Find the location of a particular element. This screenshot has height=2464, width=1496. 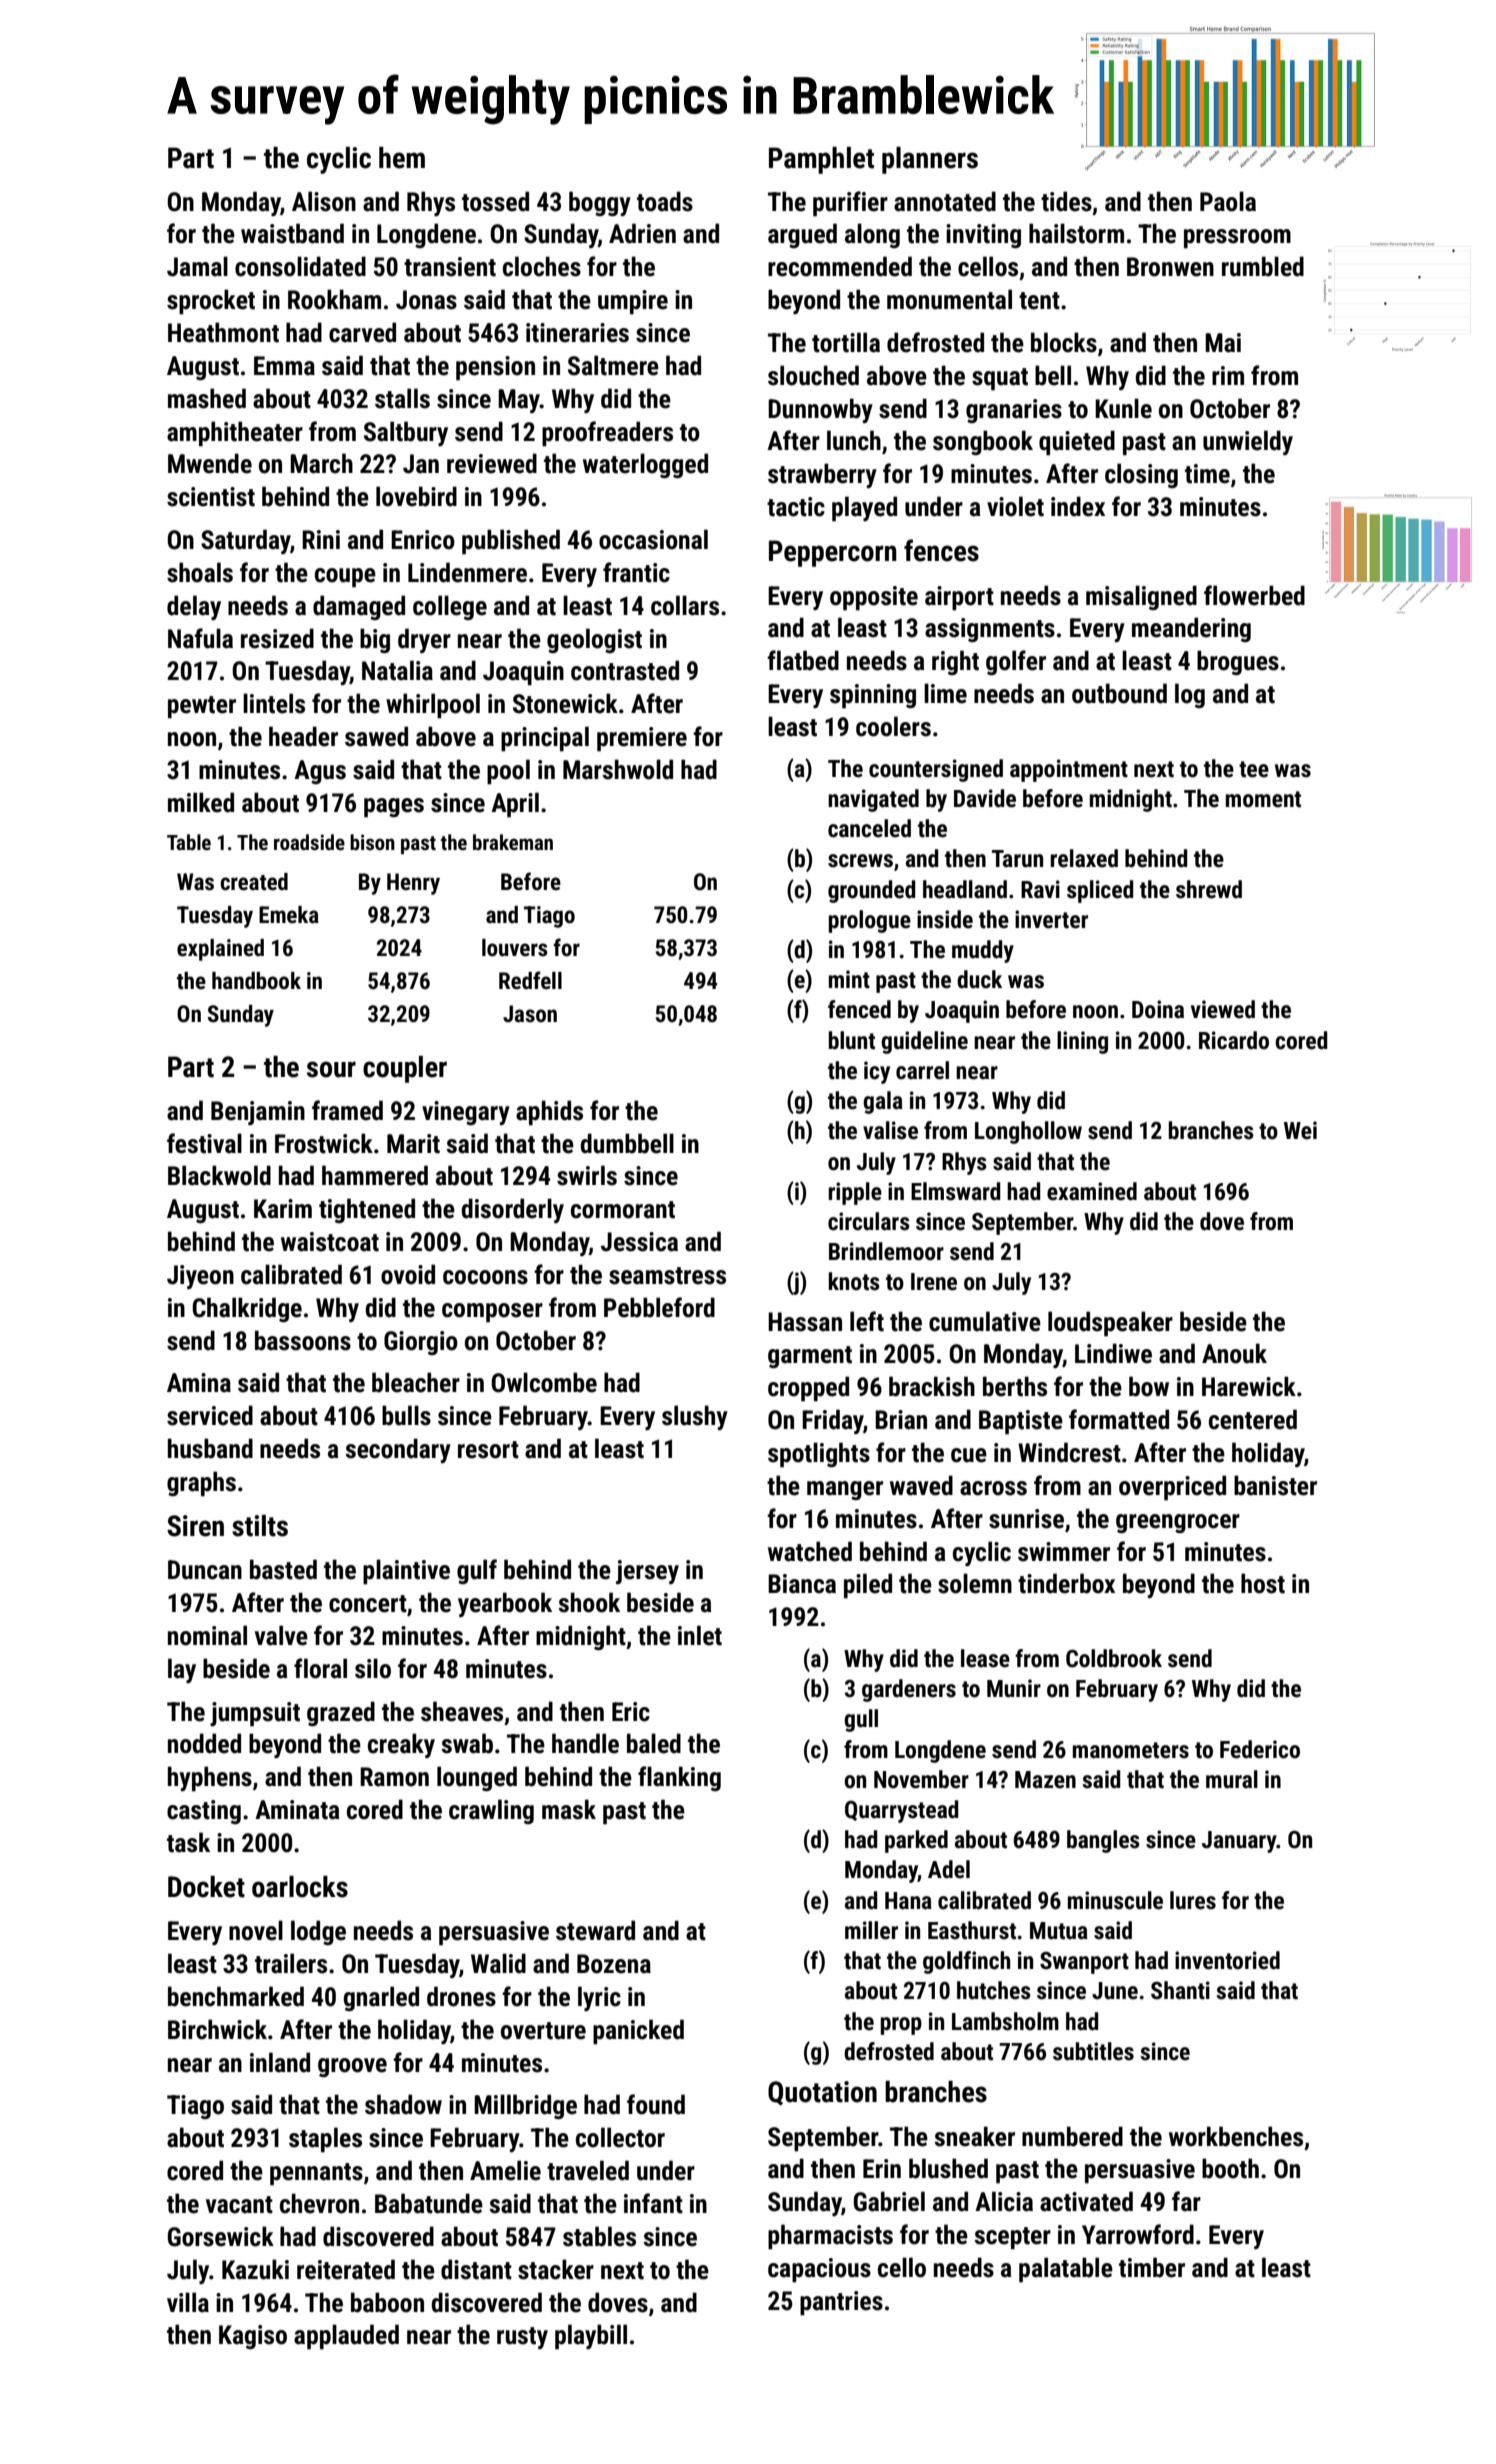

flatbed is located at coordinates (803, 660).
